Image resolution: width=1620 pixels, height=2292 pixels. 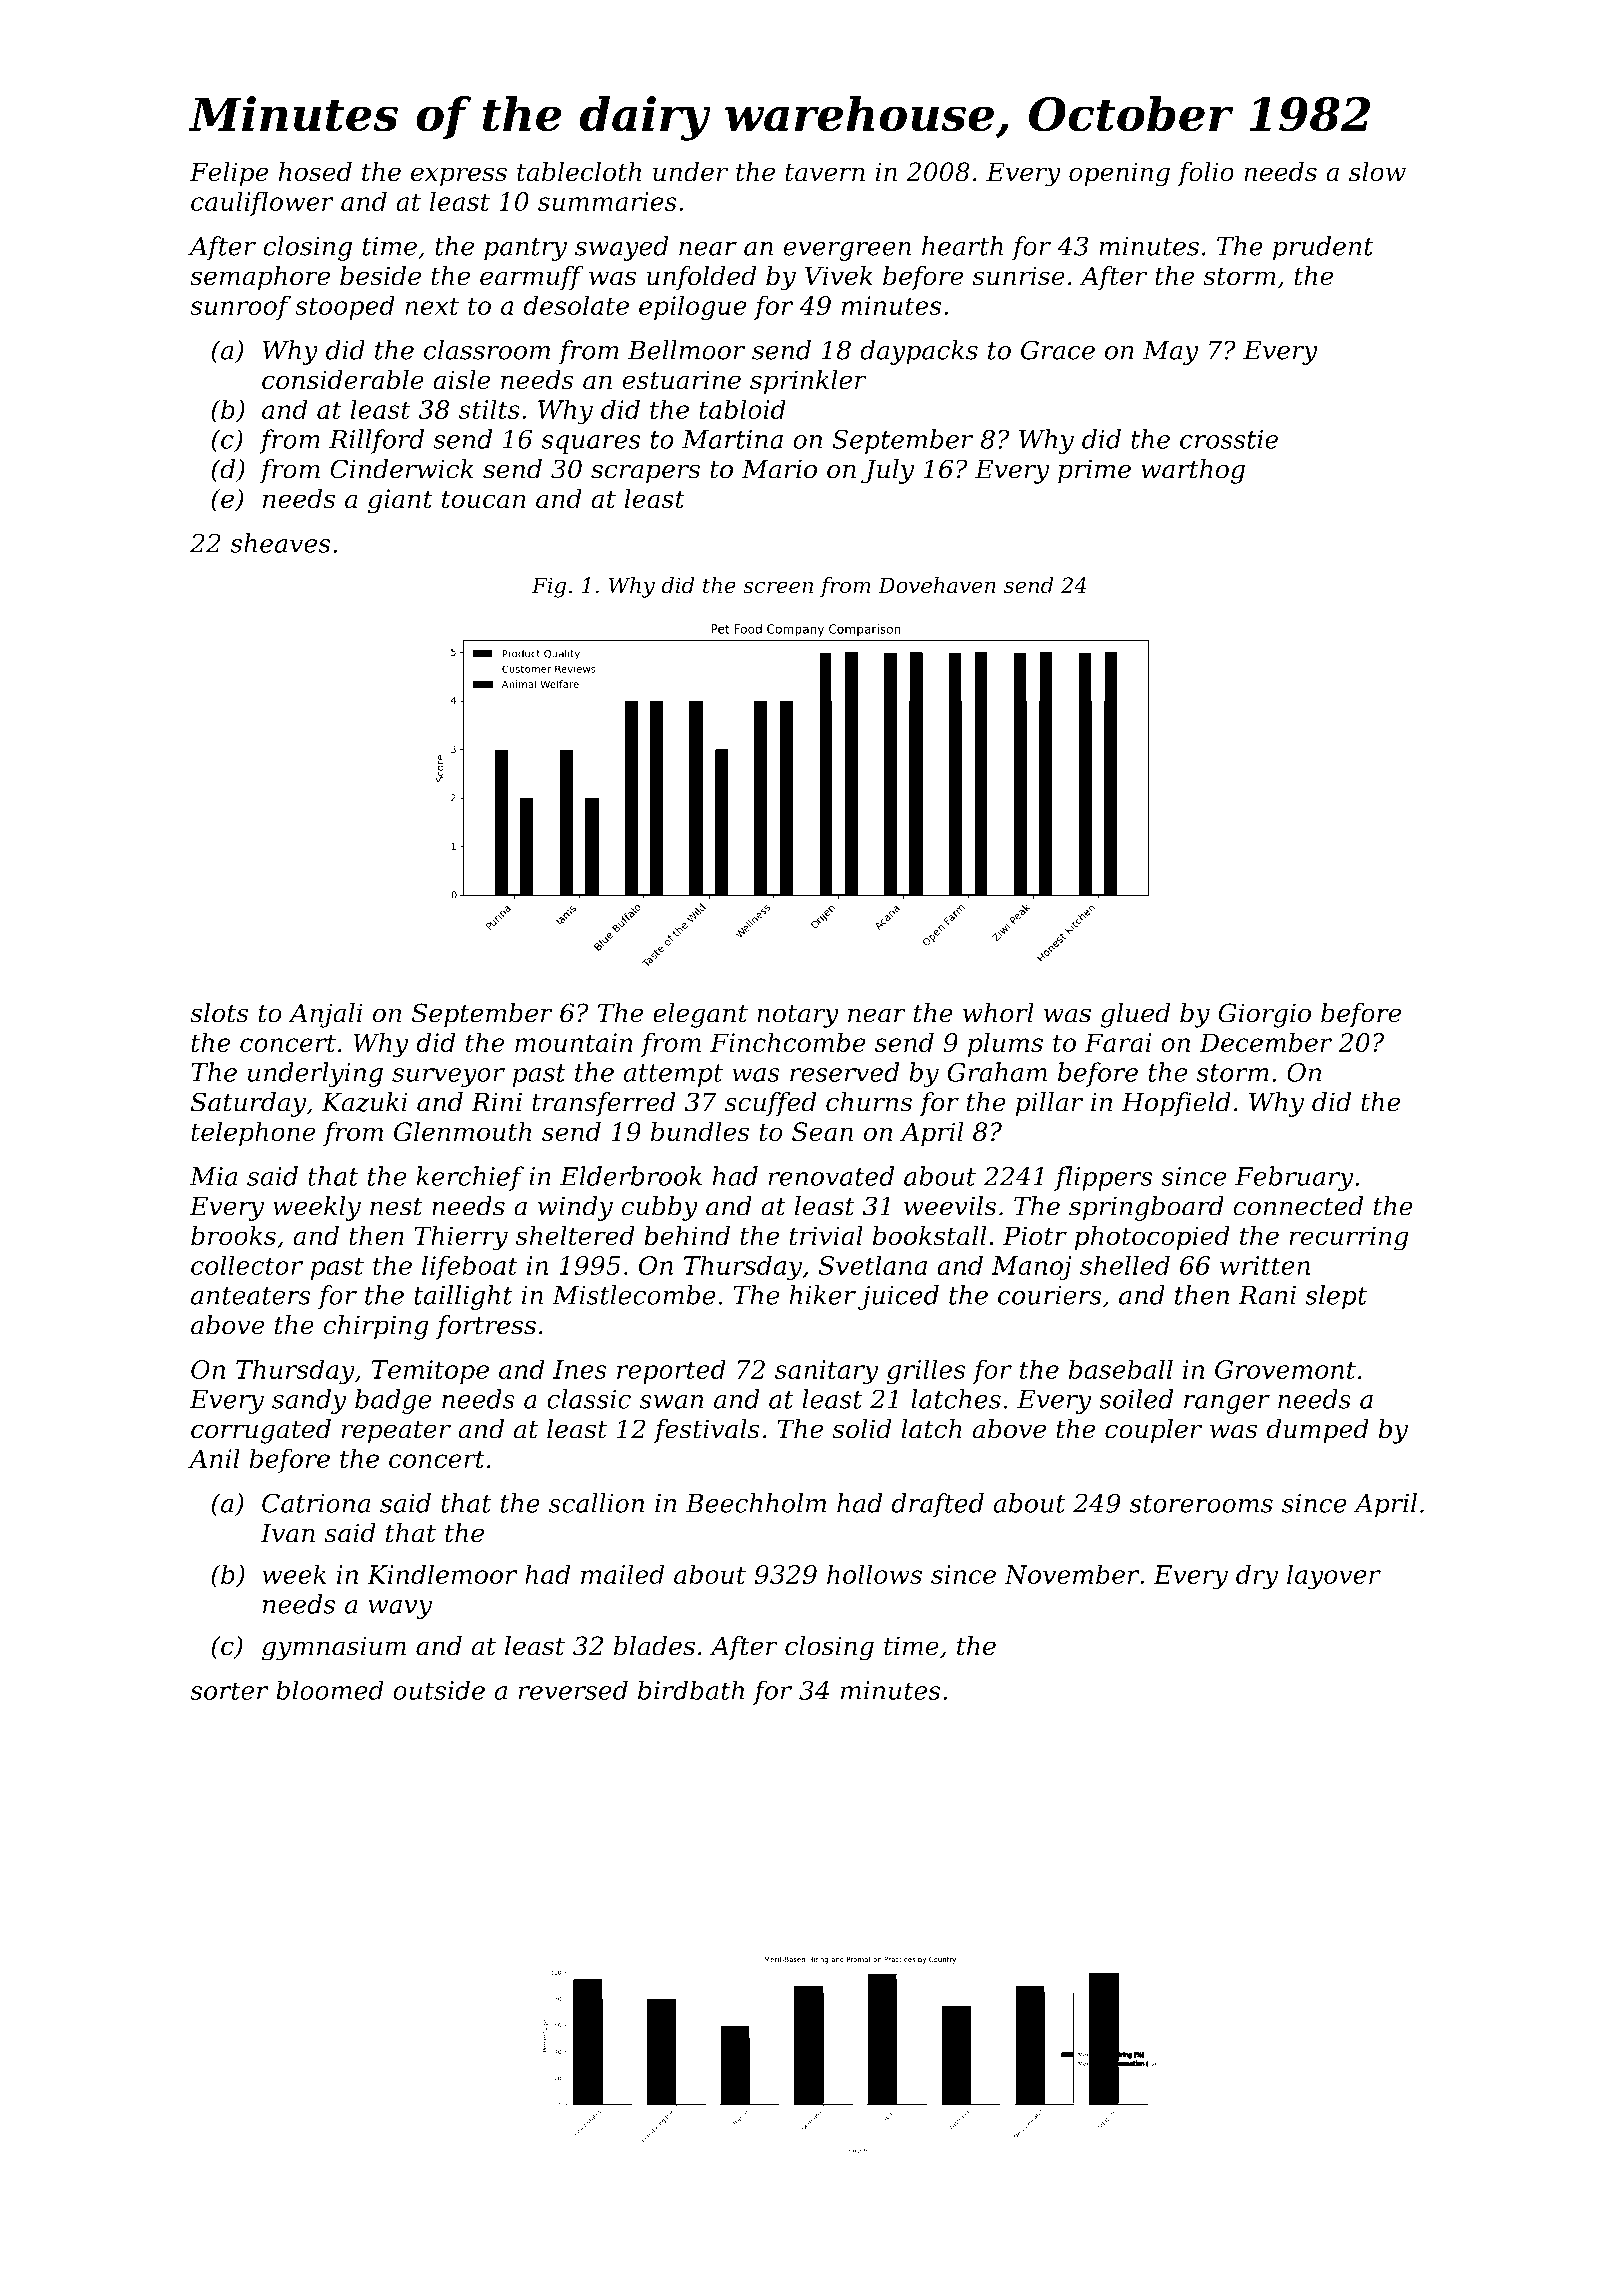 I want to click on Kazuki, so click(x=364, y=1102).
